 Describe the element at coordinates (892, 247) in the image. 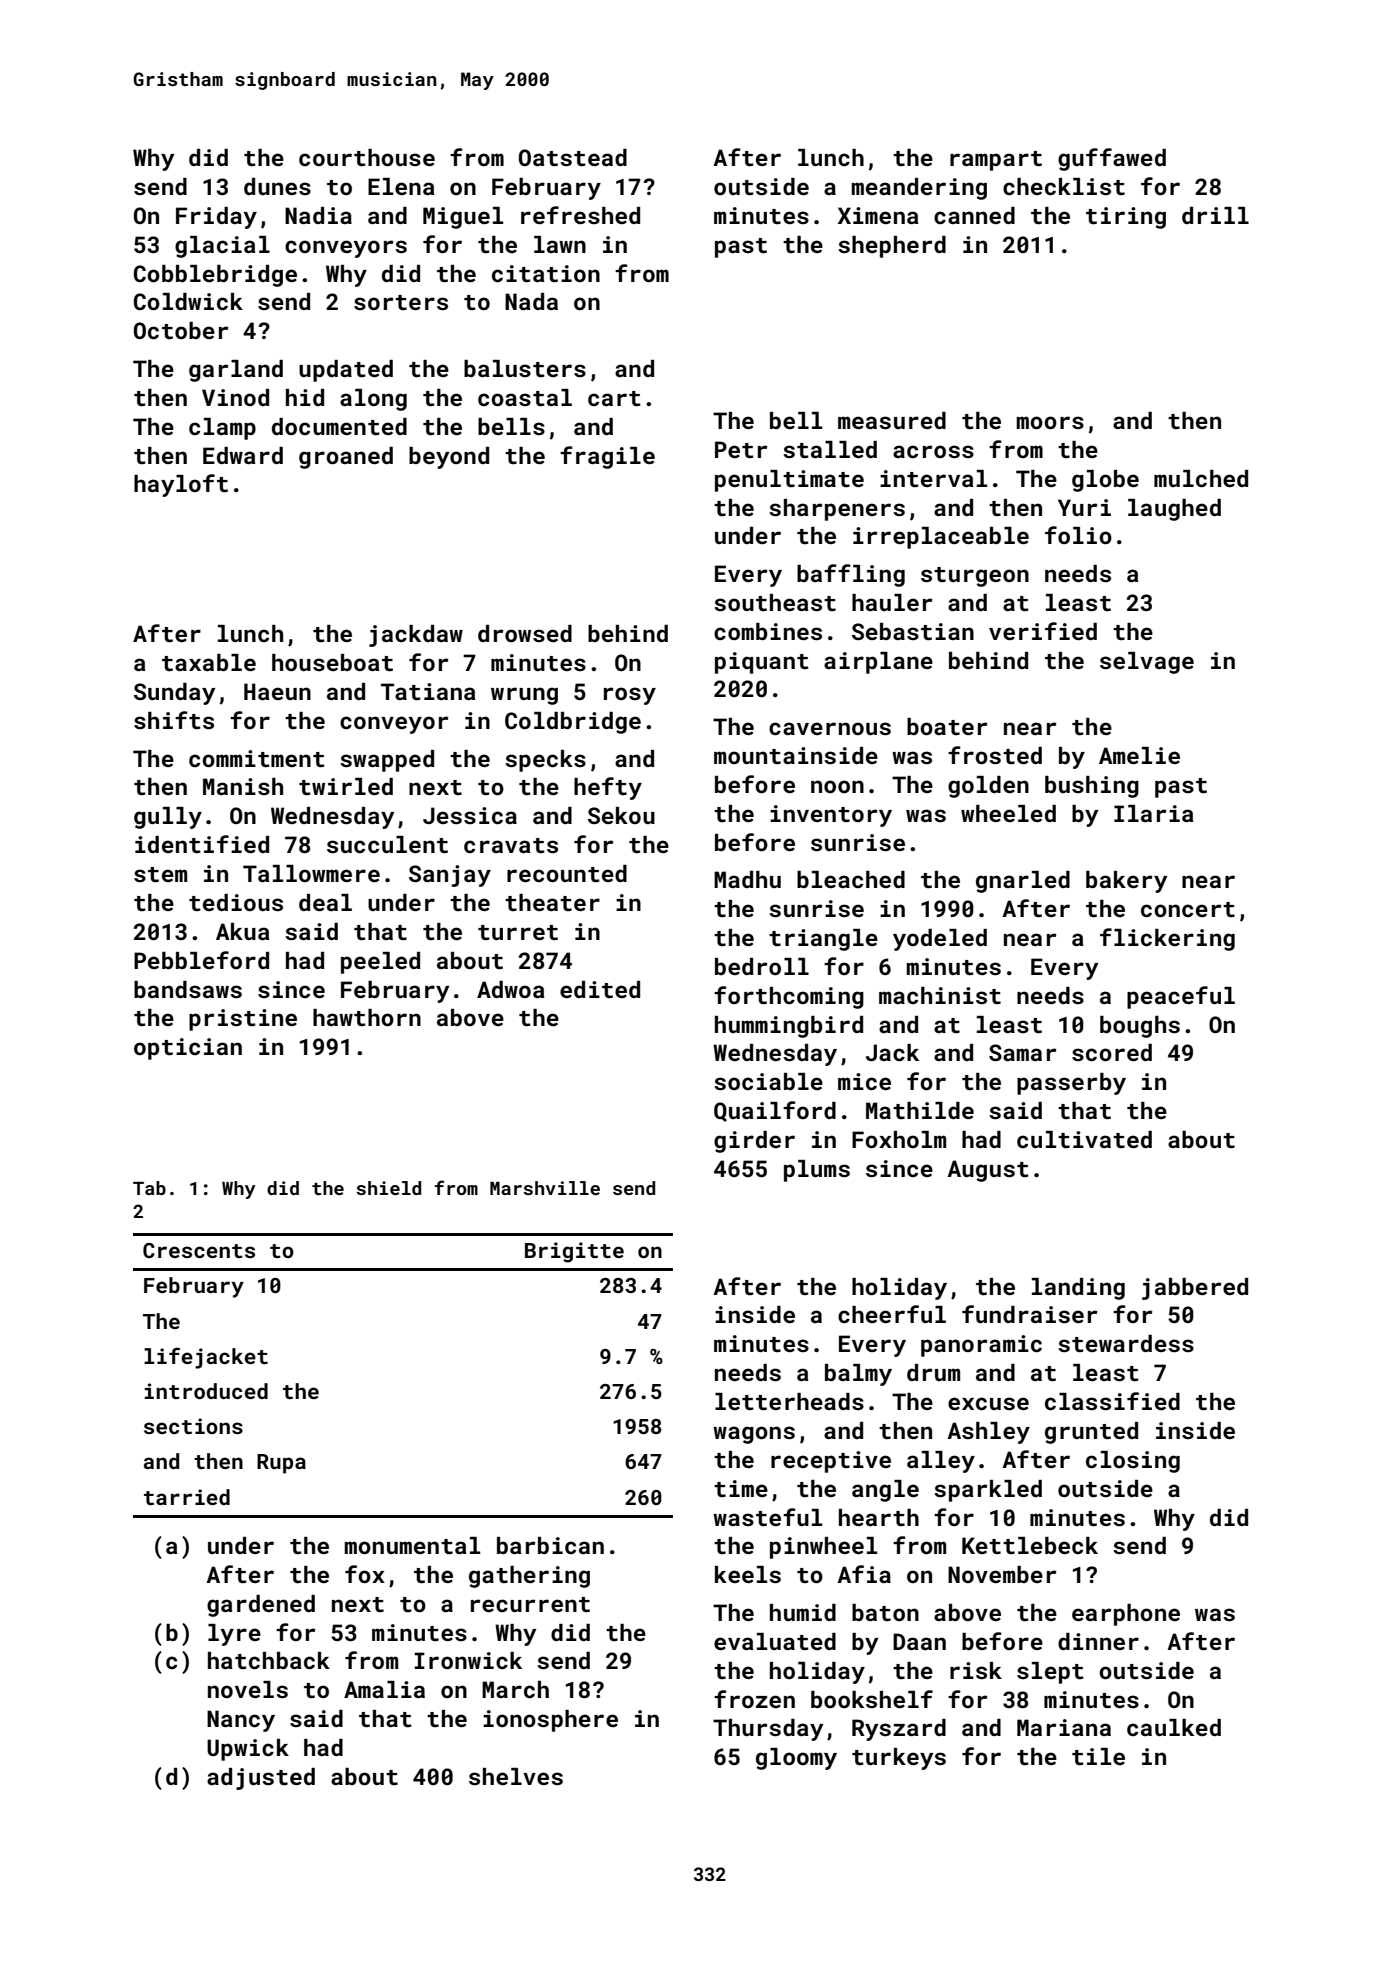

I see `shepherd` at that location.
